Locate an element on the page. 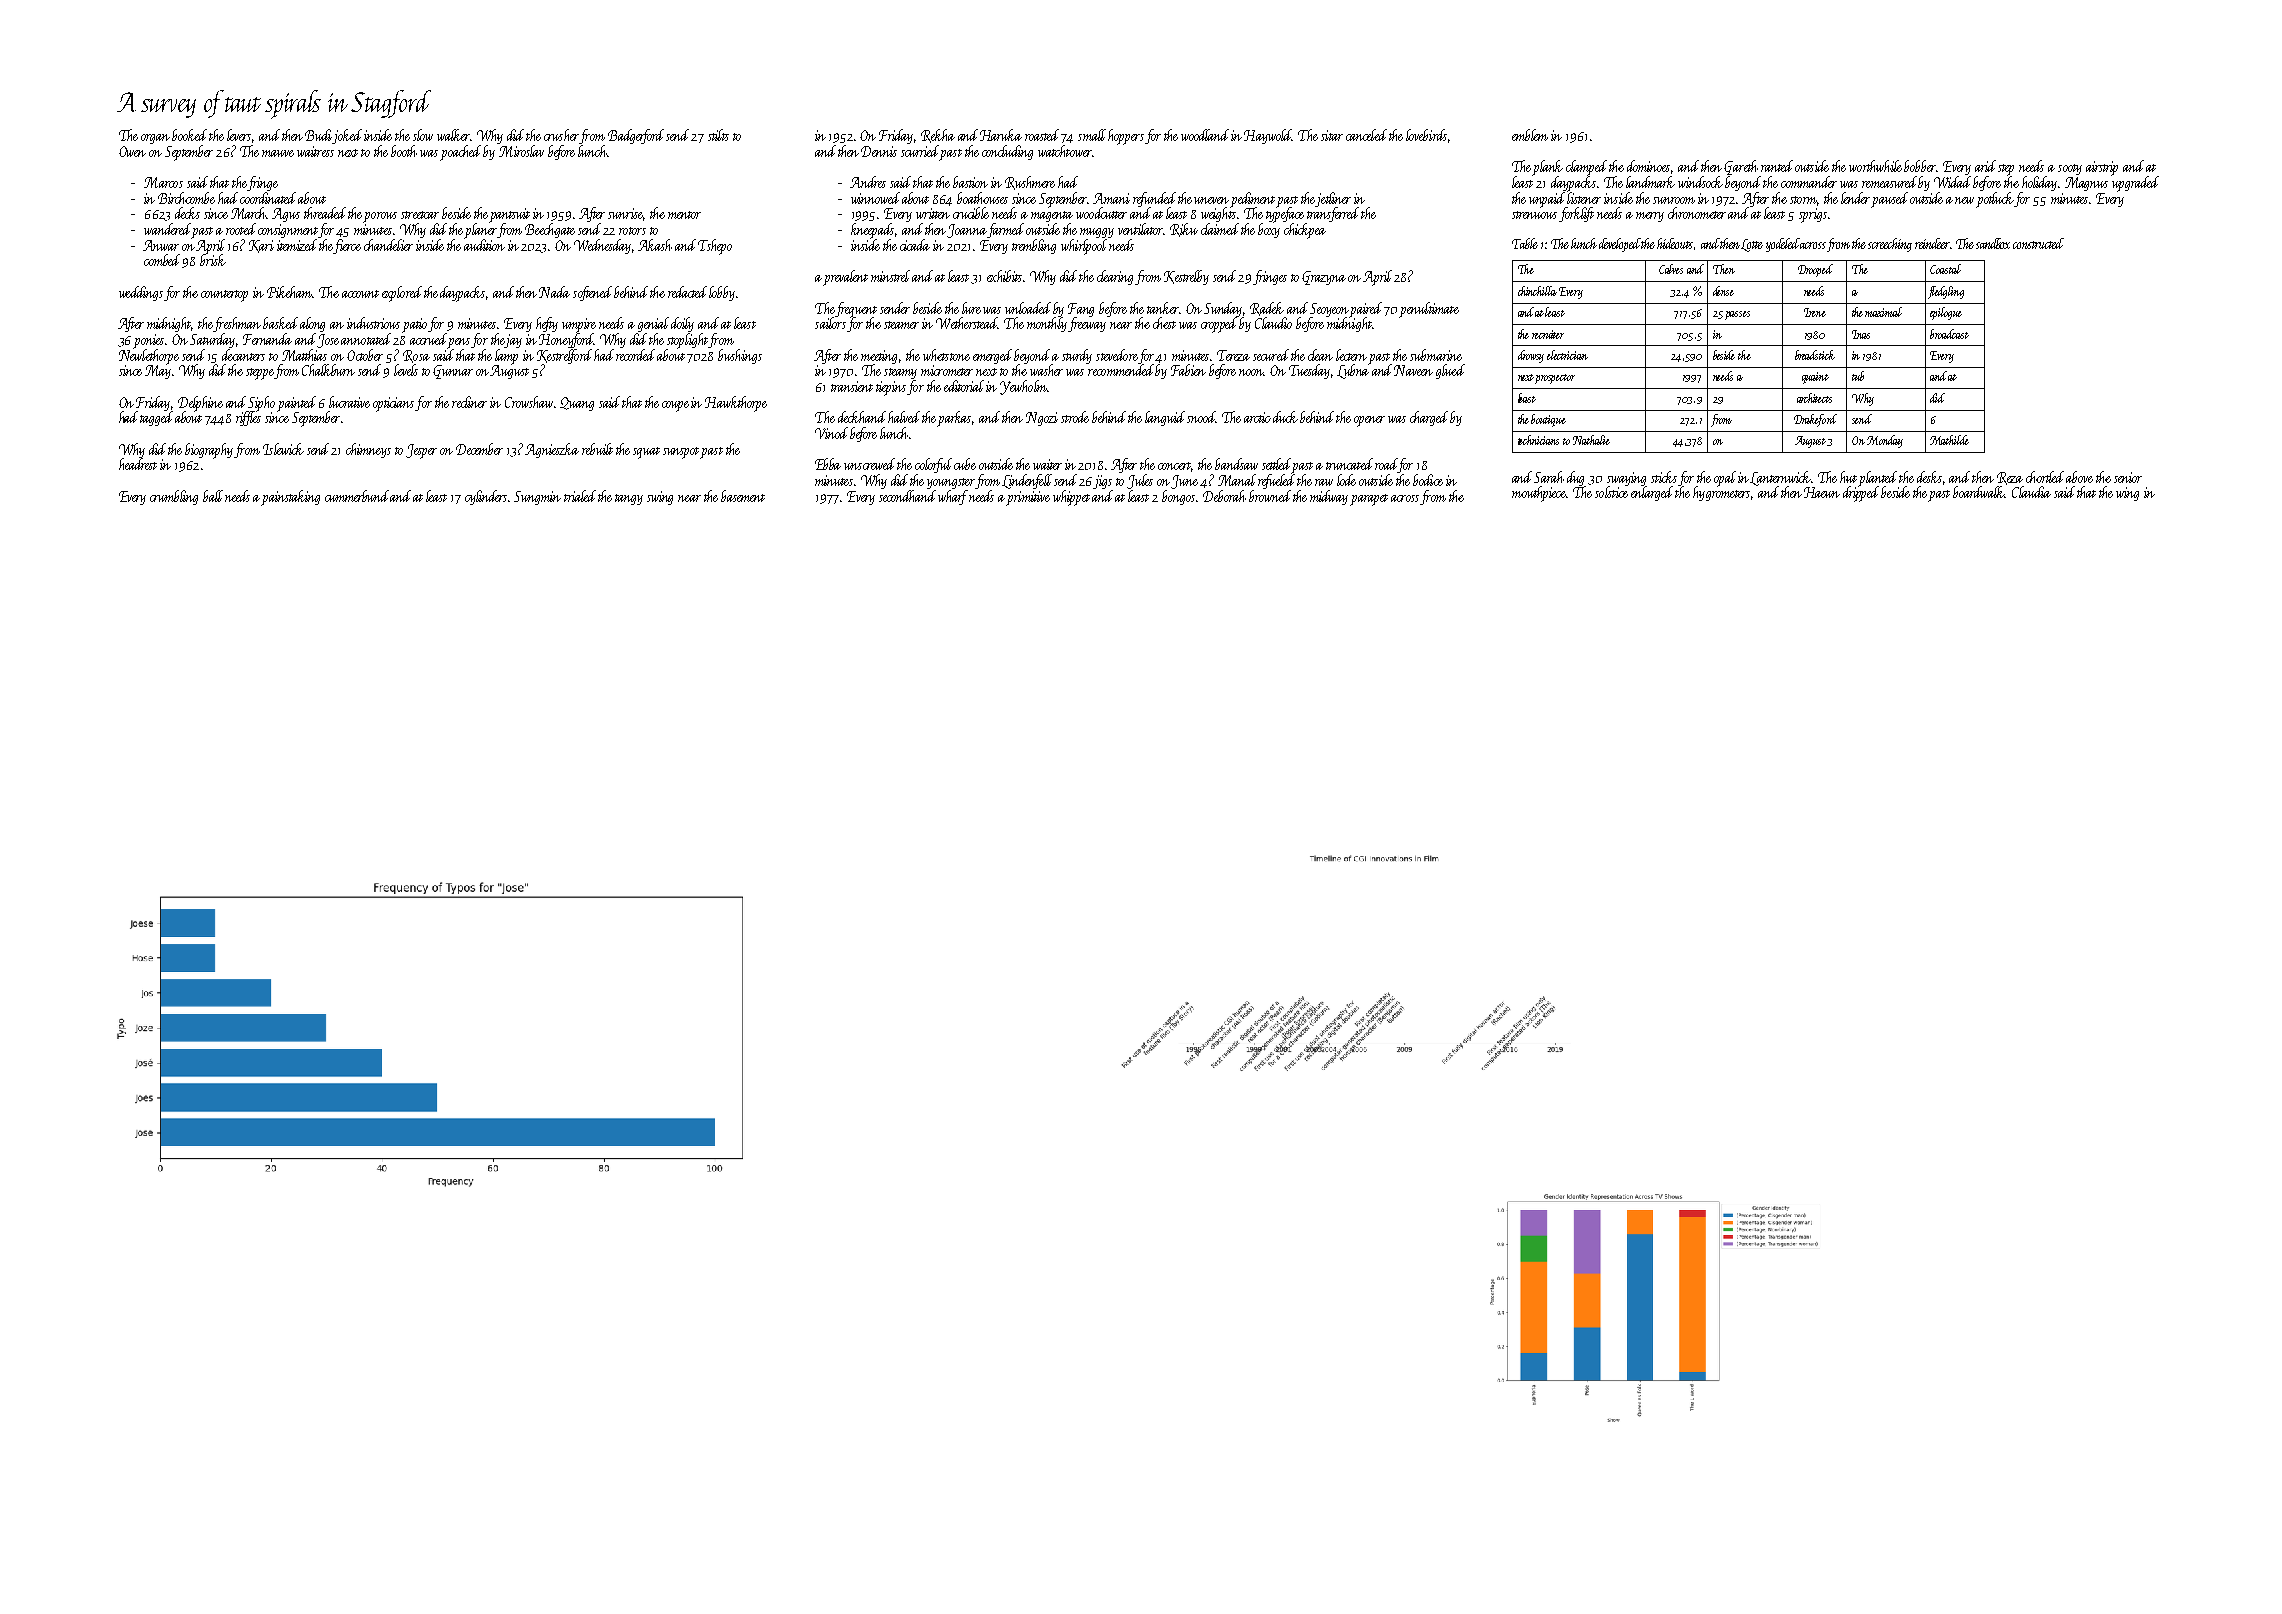 The height and width of the page is (1614, 2282). coordinated is located at coordinates (268, 198).
